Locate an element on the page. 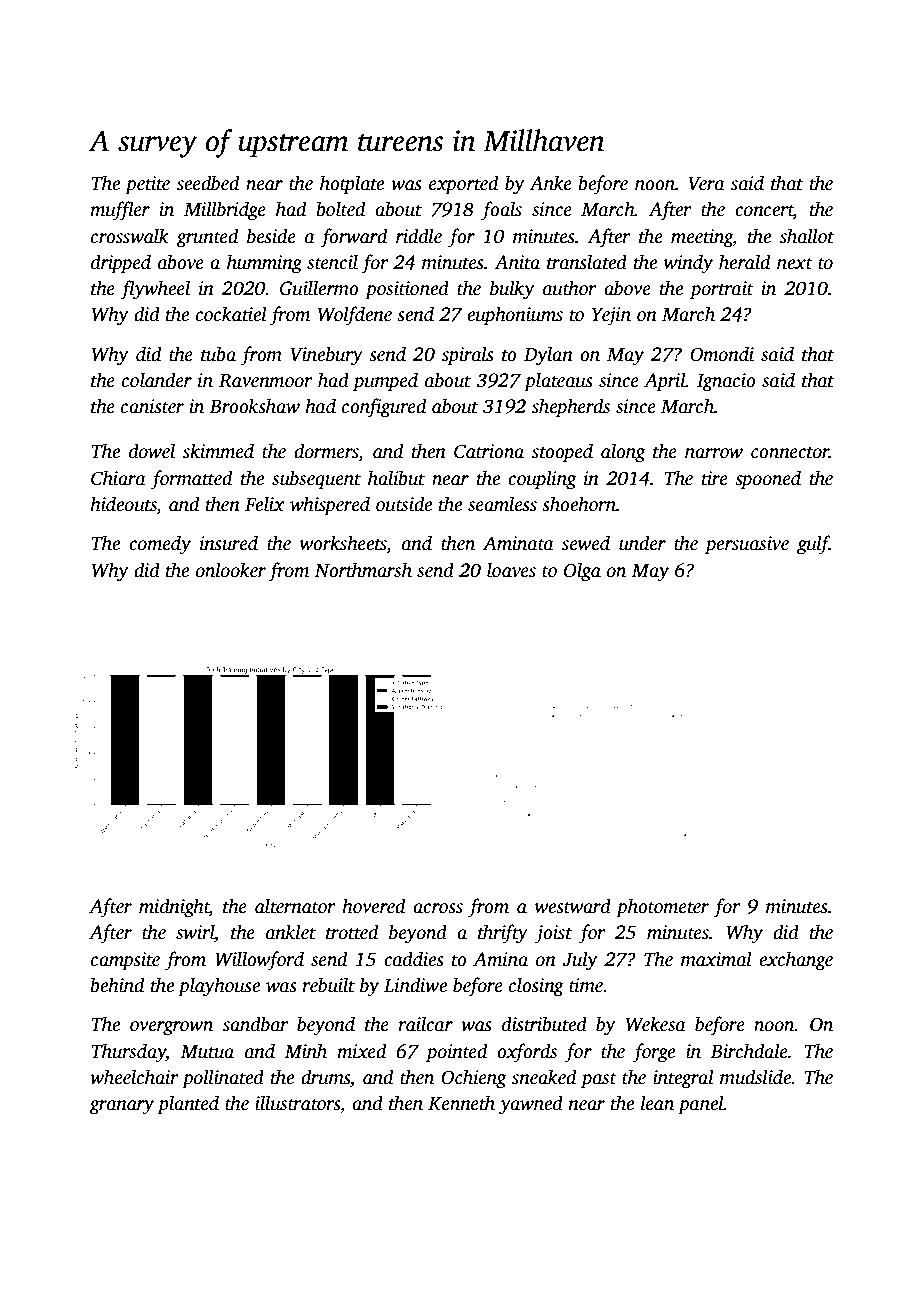  Wolfdene is located at coordinates (355, 316).
